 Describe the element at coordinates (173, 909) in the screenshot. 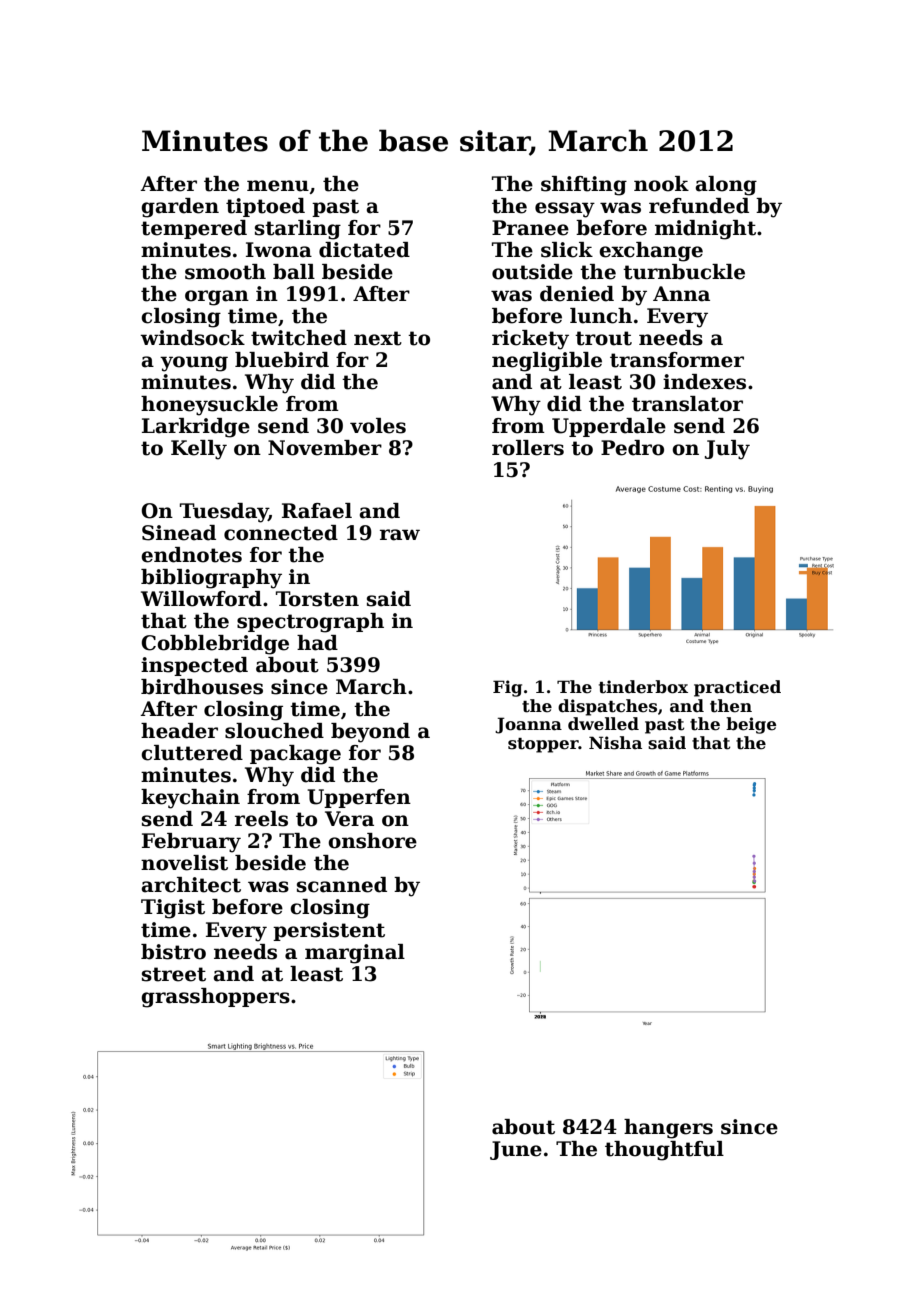

I see `Tigist` at that location.
